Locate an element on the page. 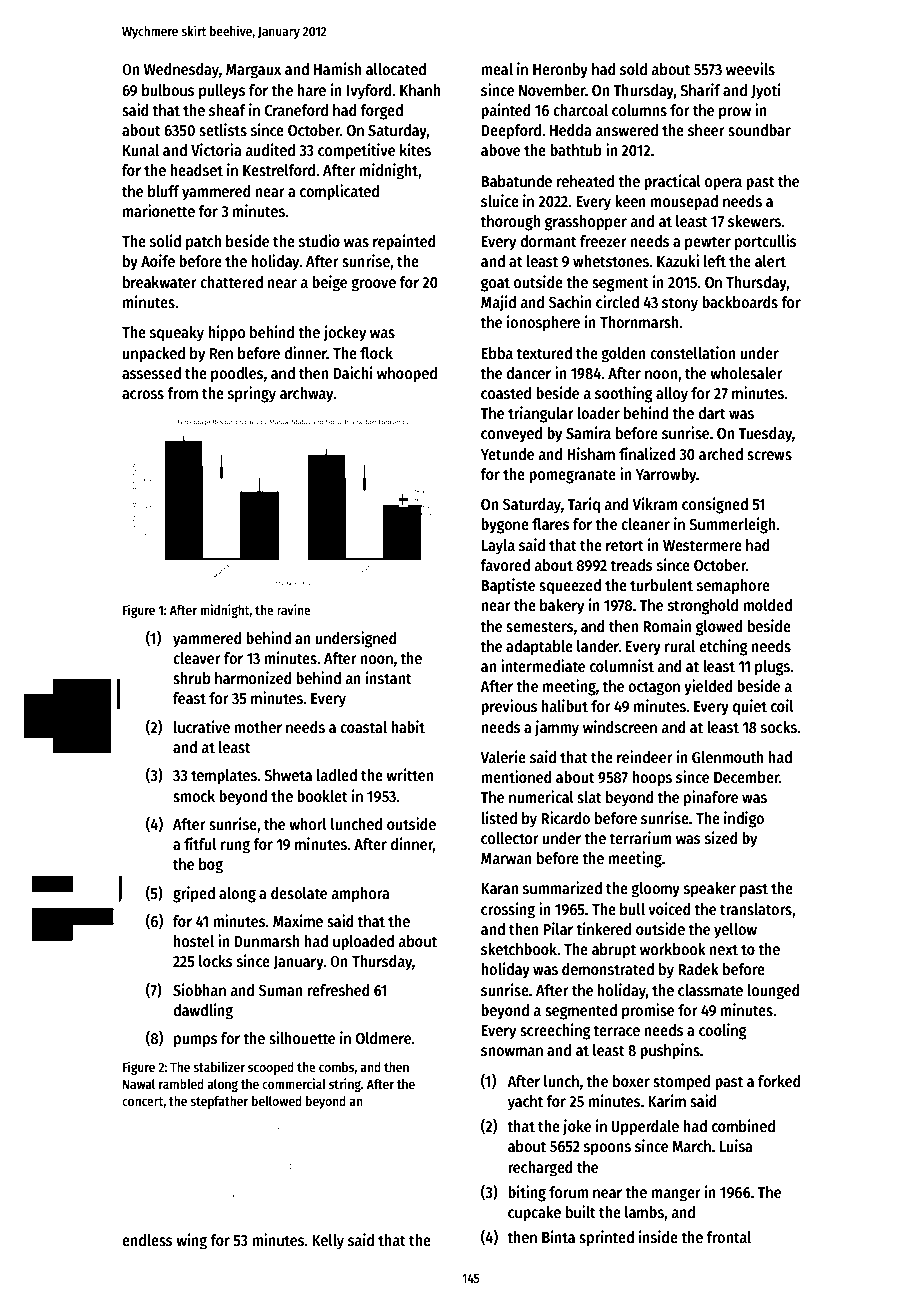 The height and width of the image is (1308, 924). meal is located at coordinates (497, 69).
